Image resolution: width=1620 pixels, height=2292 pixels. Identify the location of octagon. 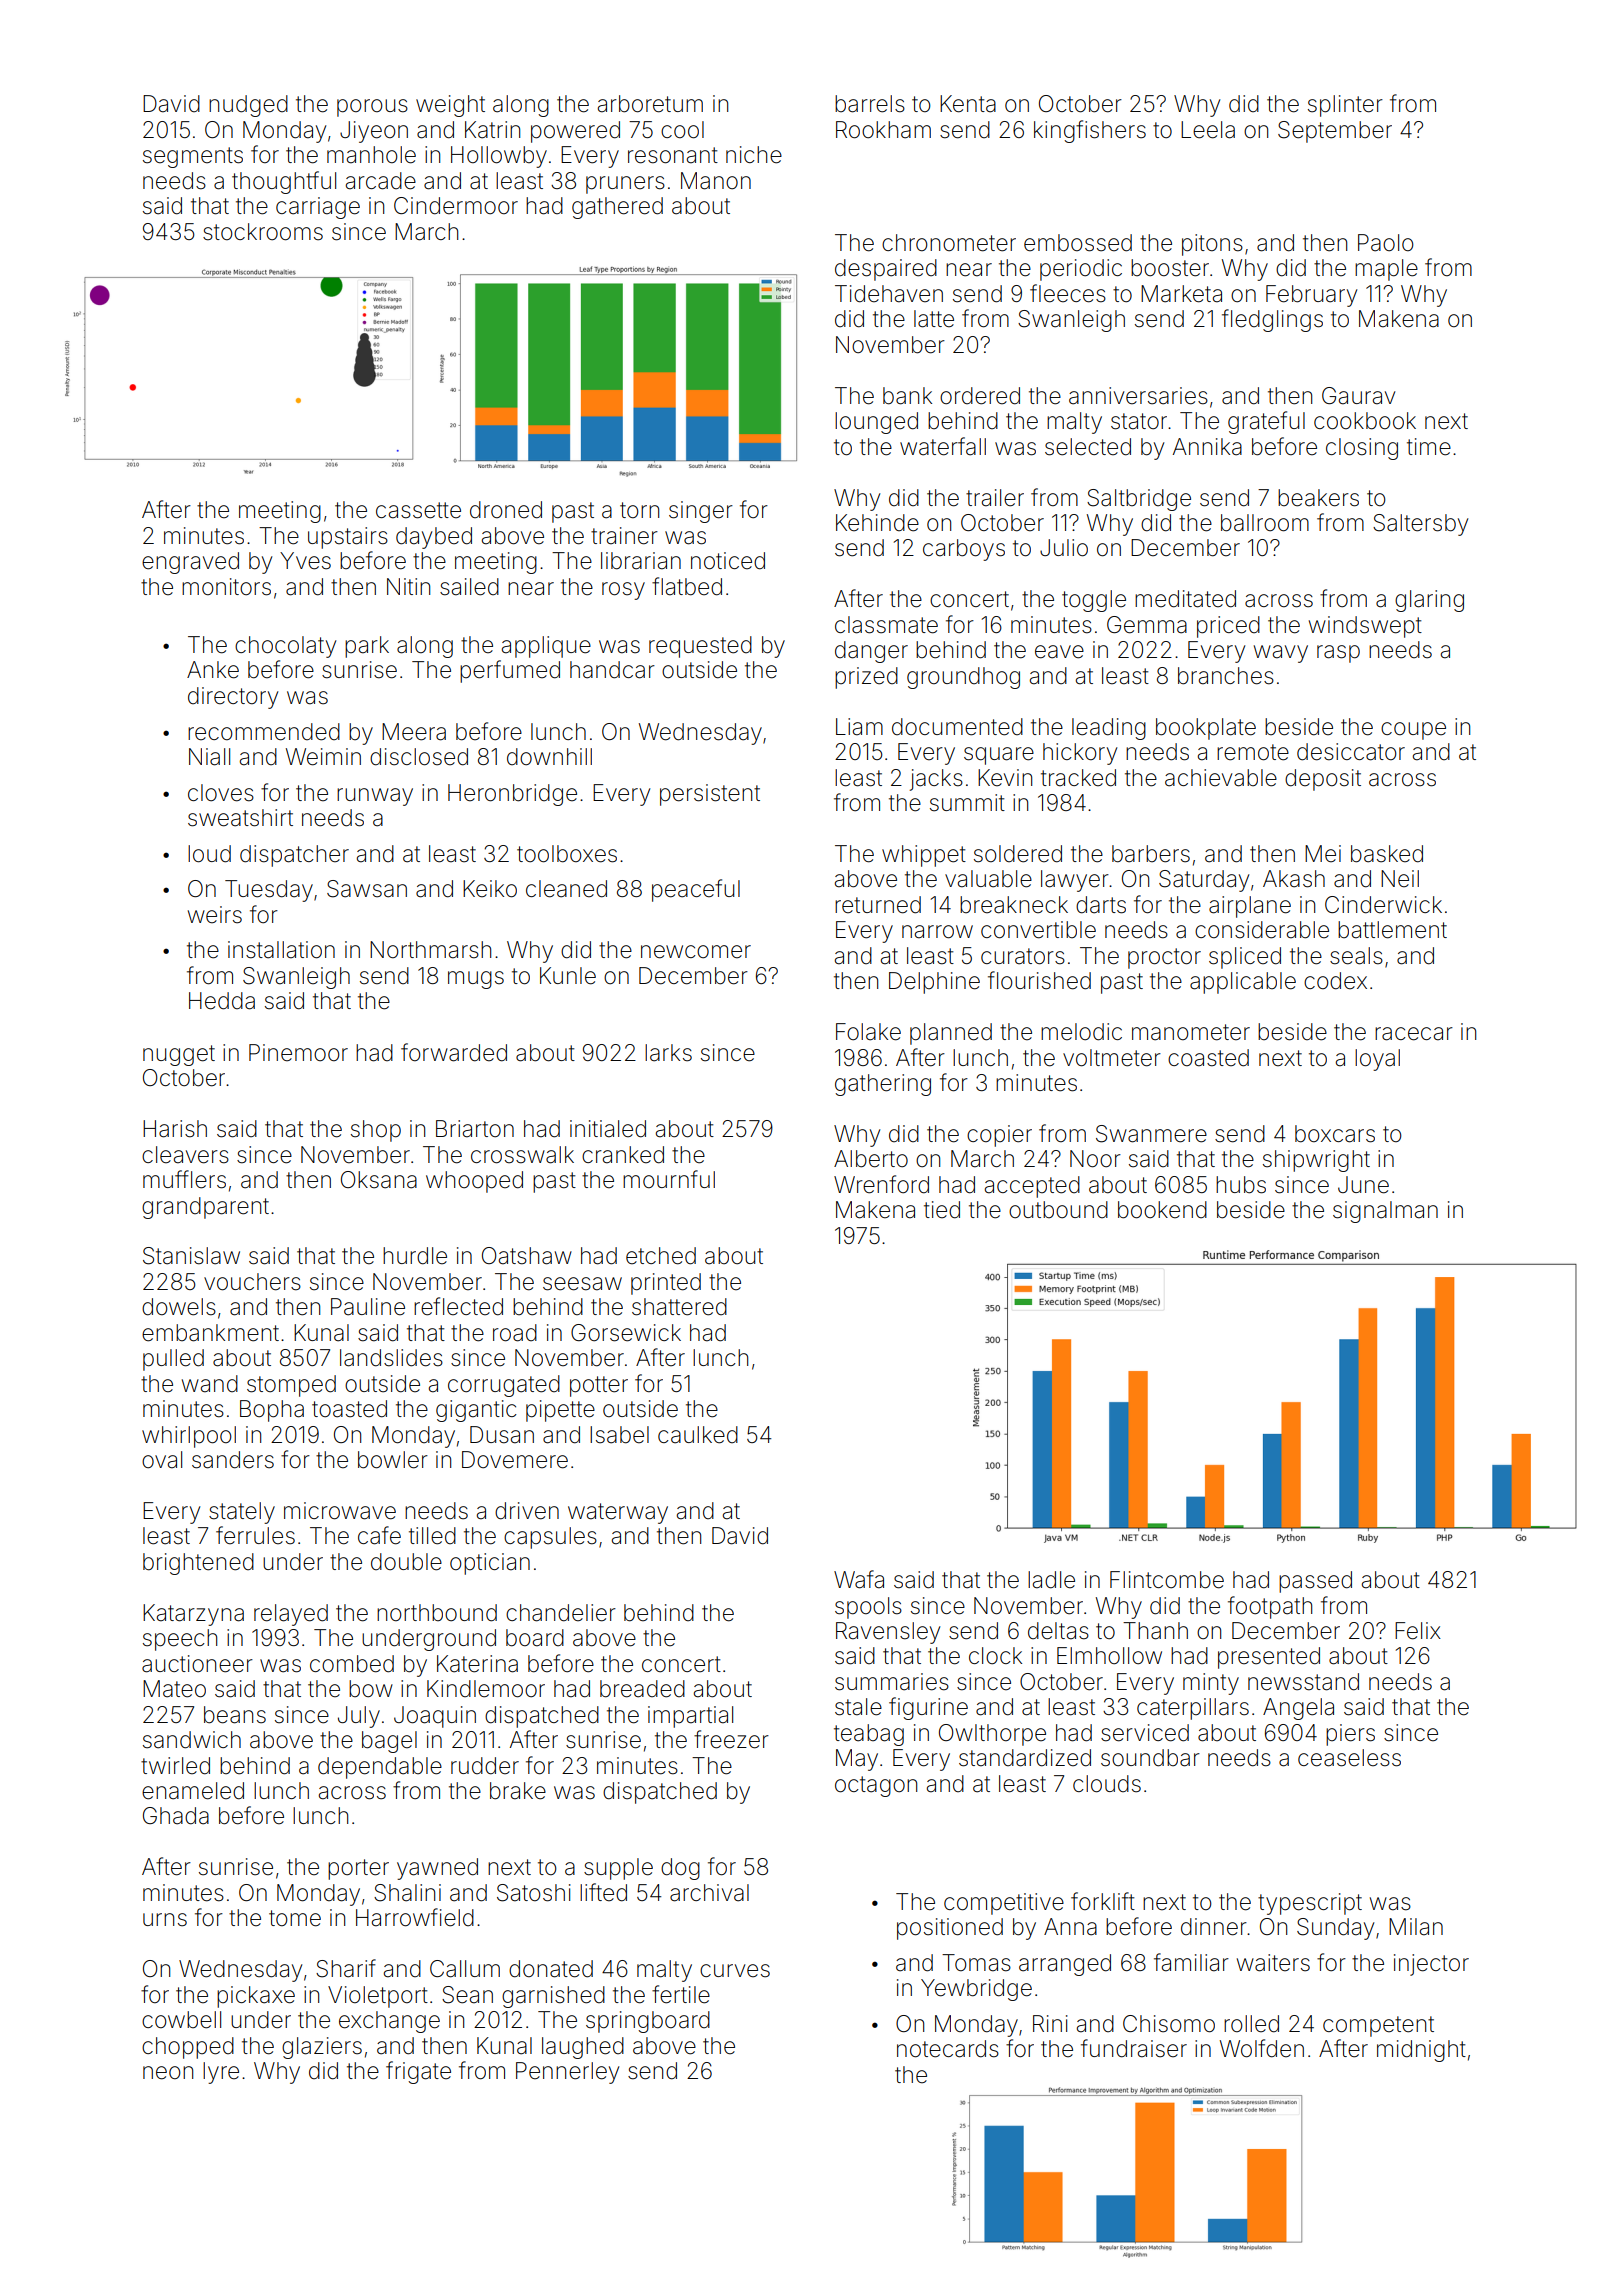
(876, 1786).
